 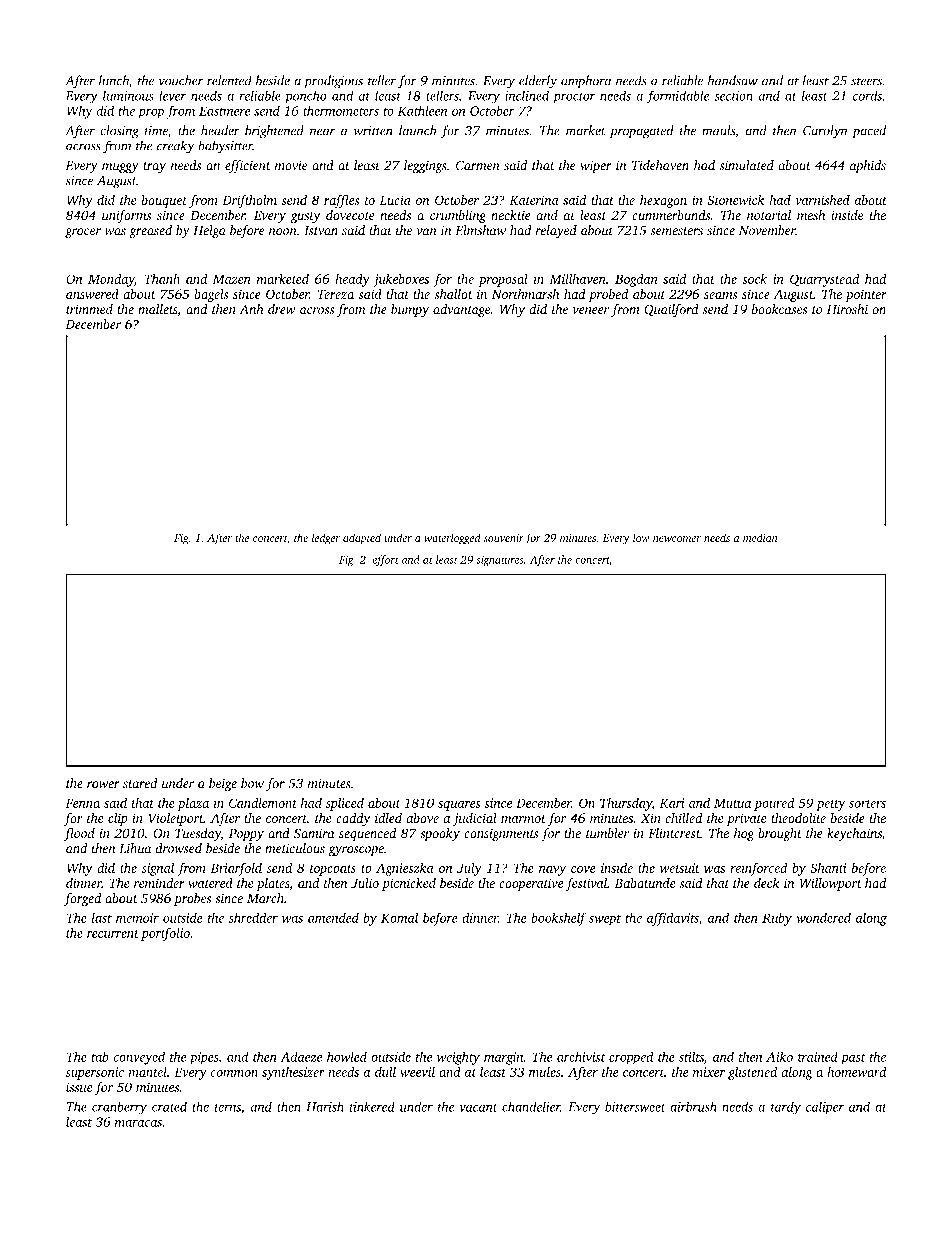 I want to click on terns, so click(x=227, y=1107).
